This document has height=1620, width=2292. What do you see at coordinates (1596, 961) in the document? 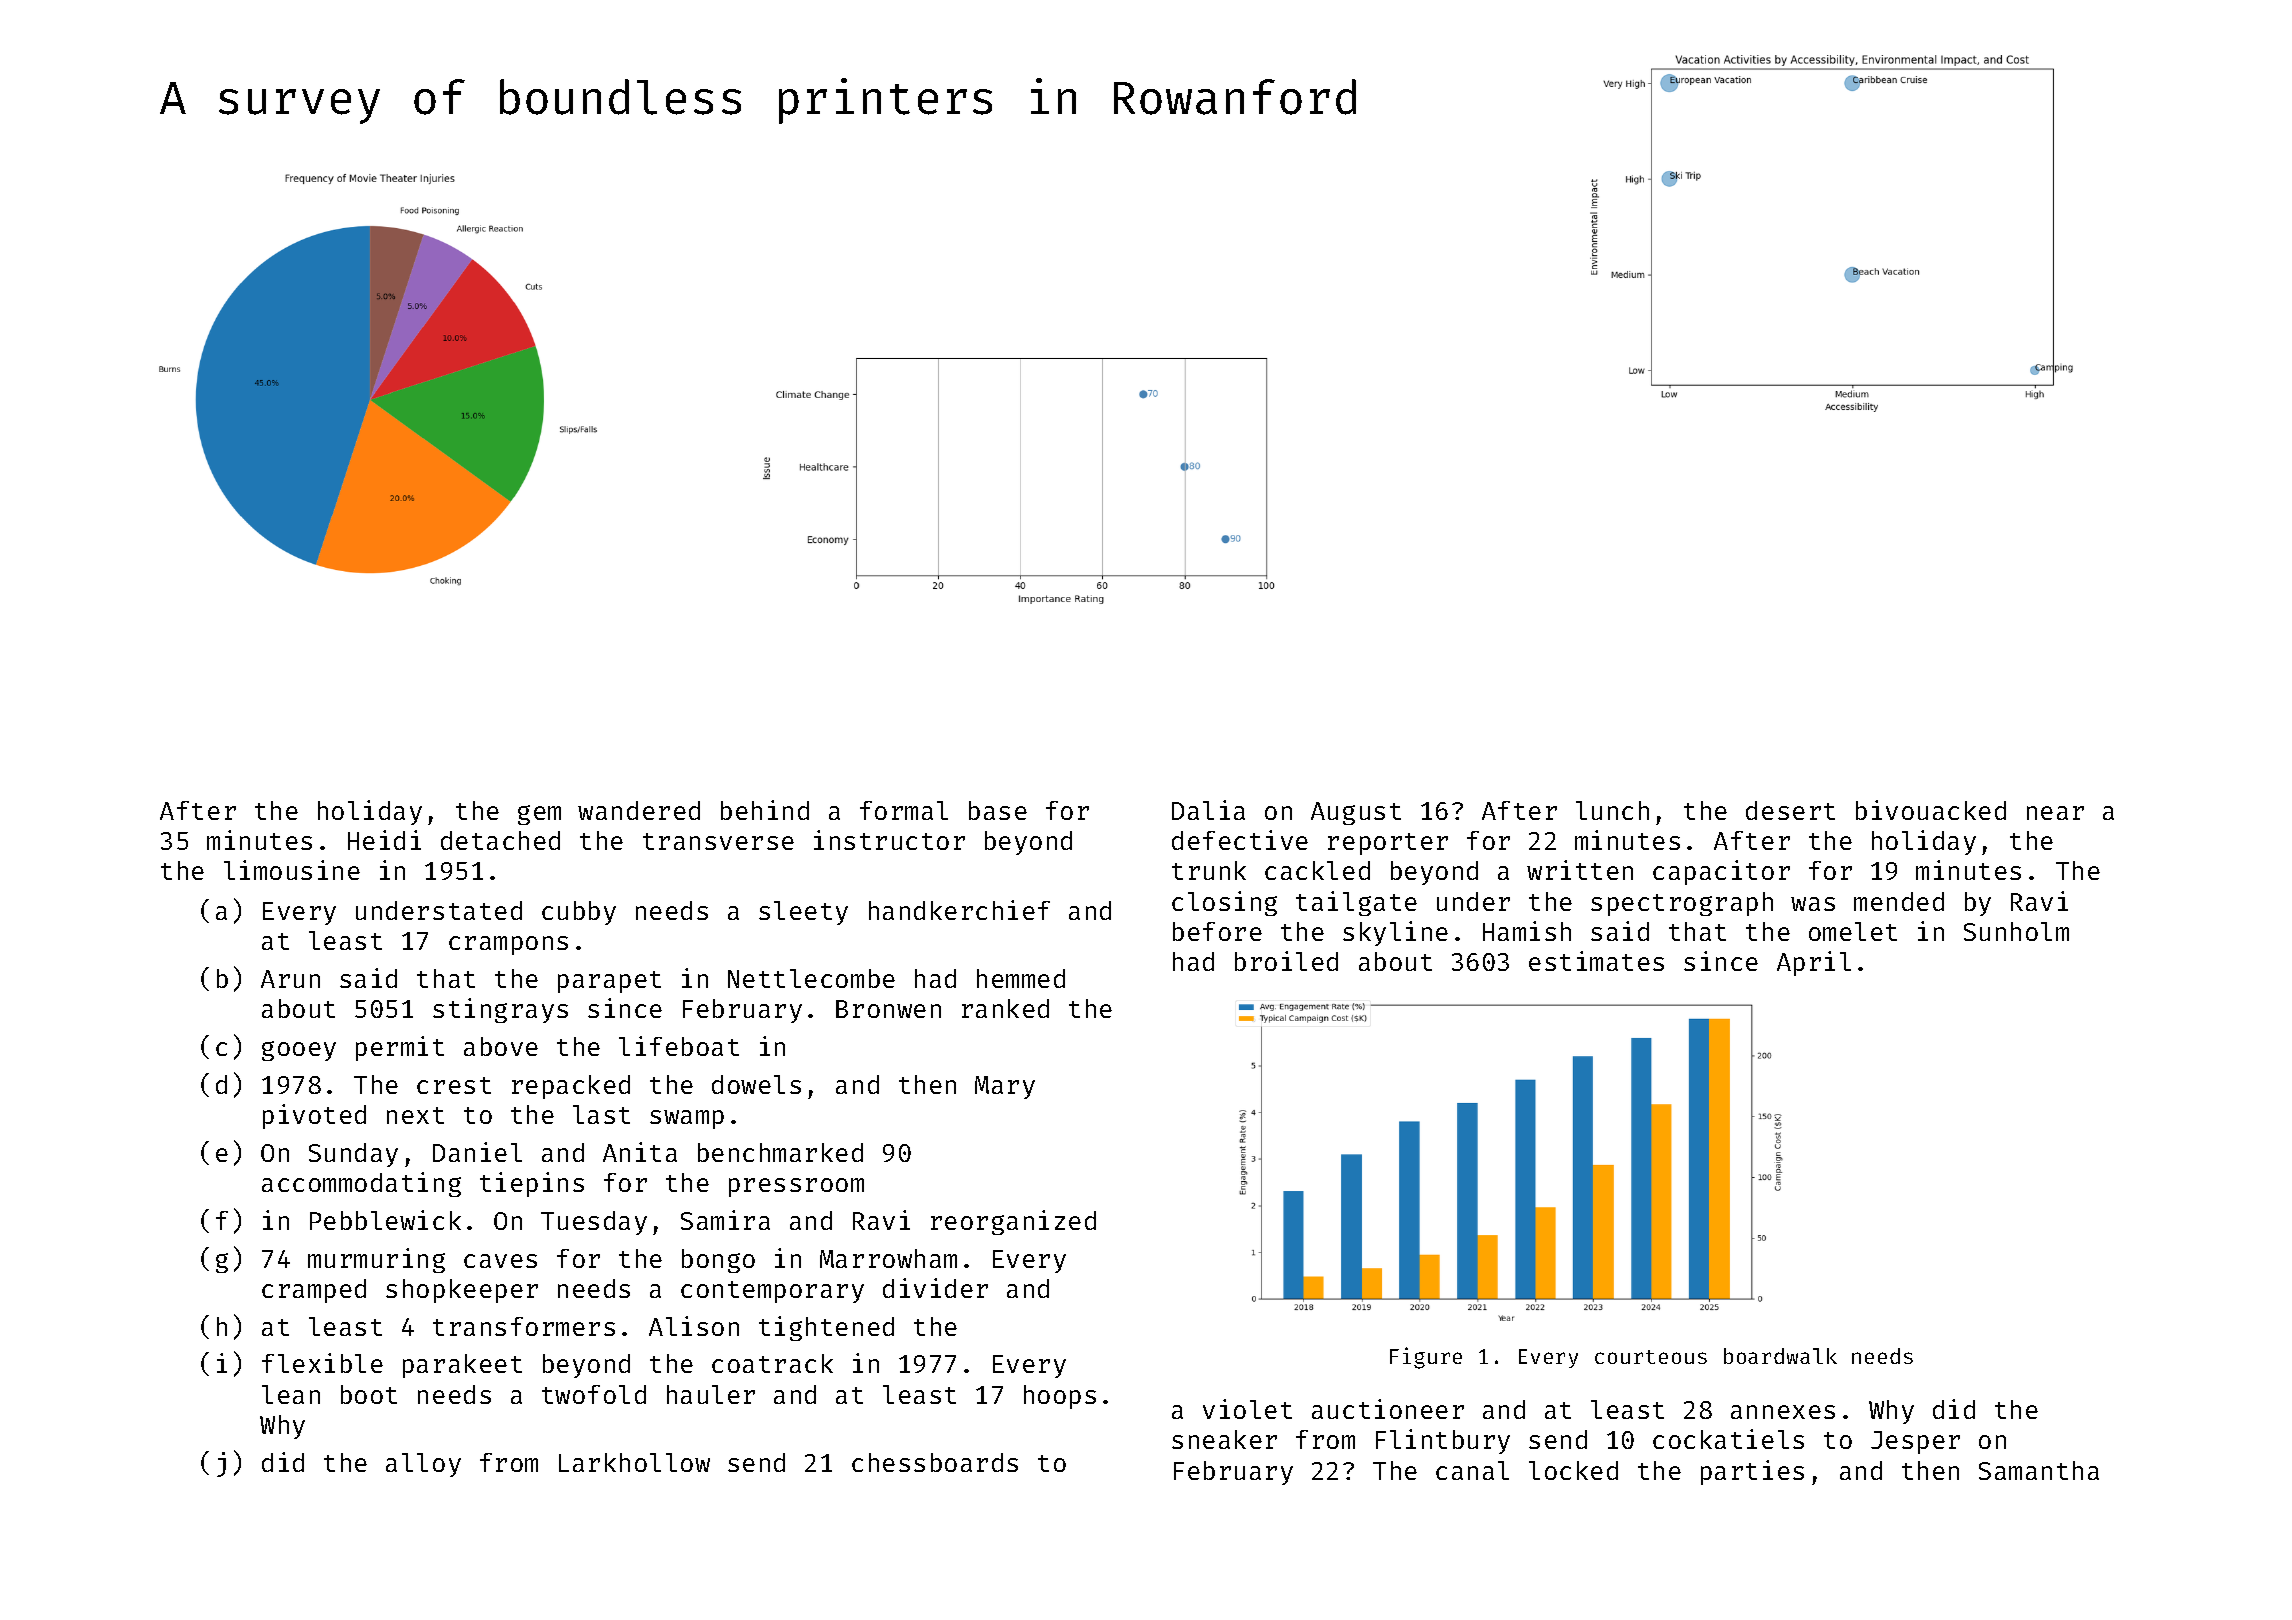
I see `estimates` at bounding box center [1596, 961].
